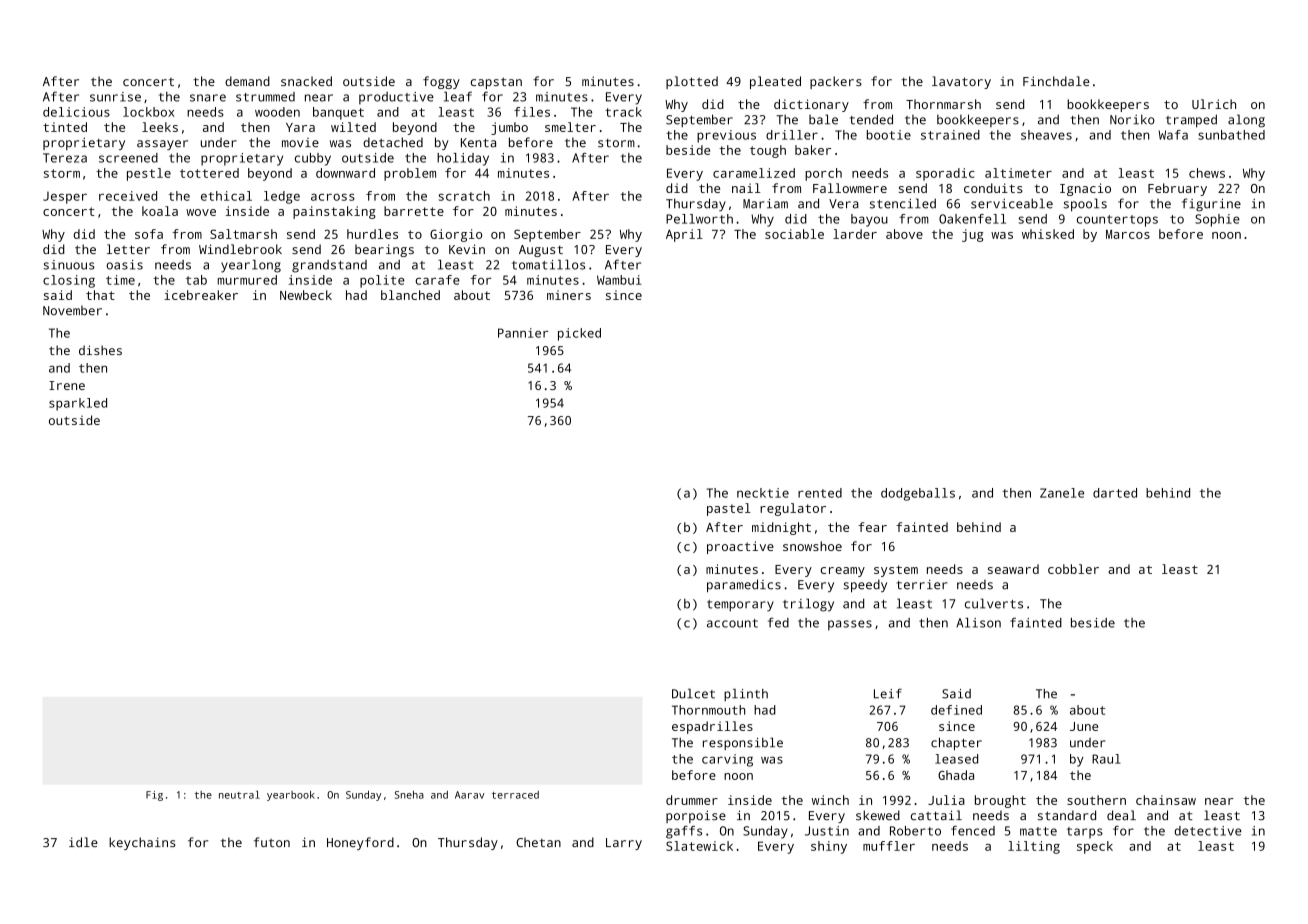  Describe the element at coordinates (239, 795) in the screenshot. I see `neutral` at that location.
